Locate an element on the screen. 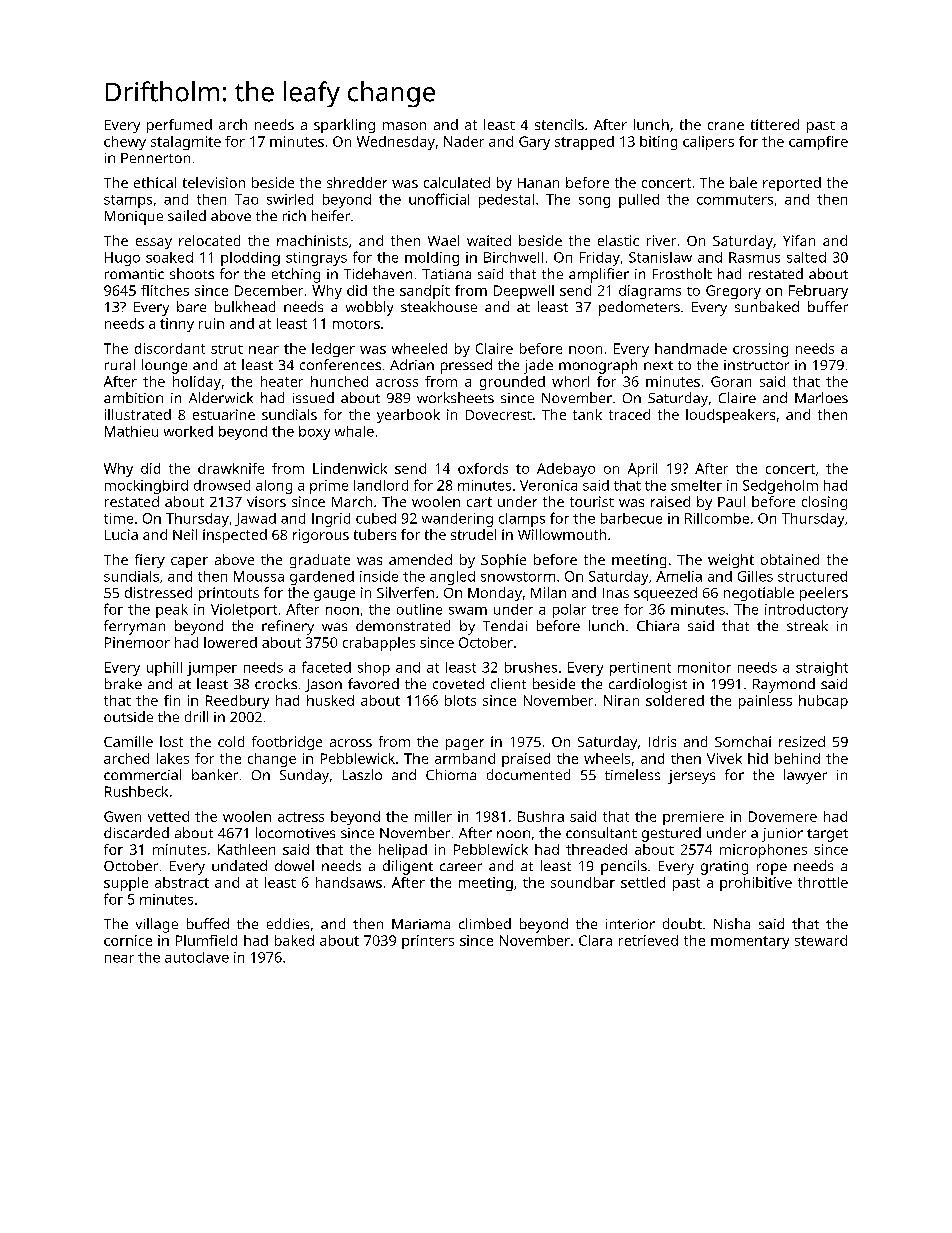 The height and width of the screenshot is (1233, 952). gauge is located at coordinates (334, 595).
